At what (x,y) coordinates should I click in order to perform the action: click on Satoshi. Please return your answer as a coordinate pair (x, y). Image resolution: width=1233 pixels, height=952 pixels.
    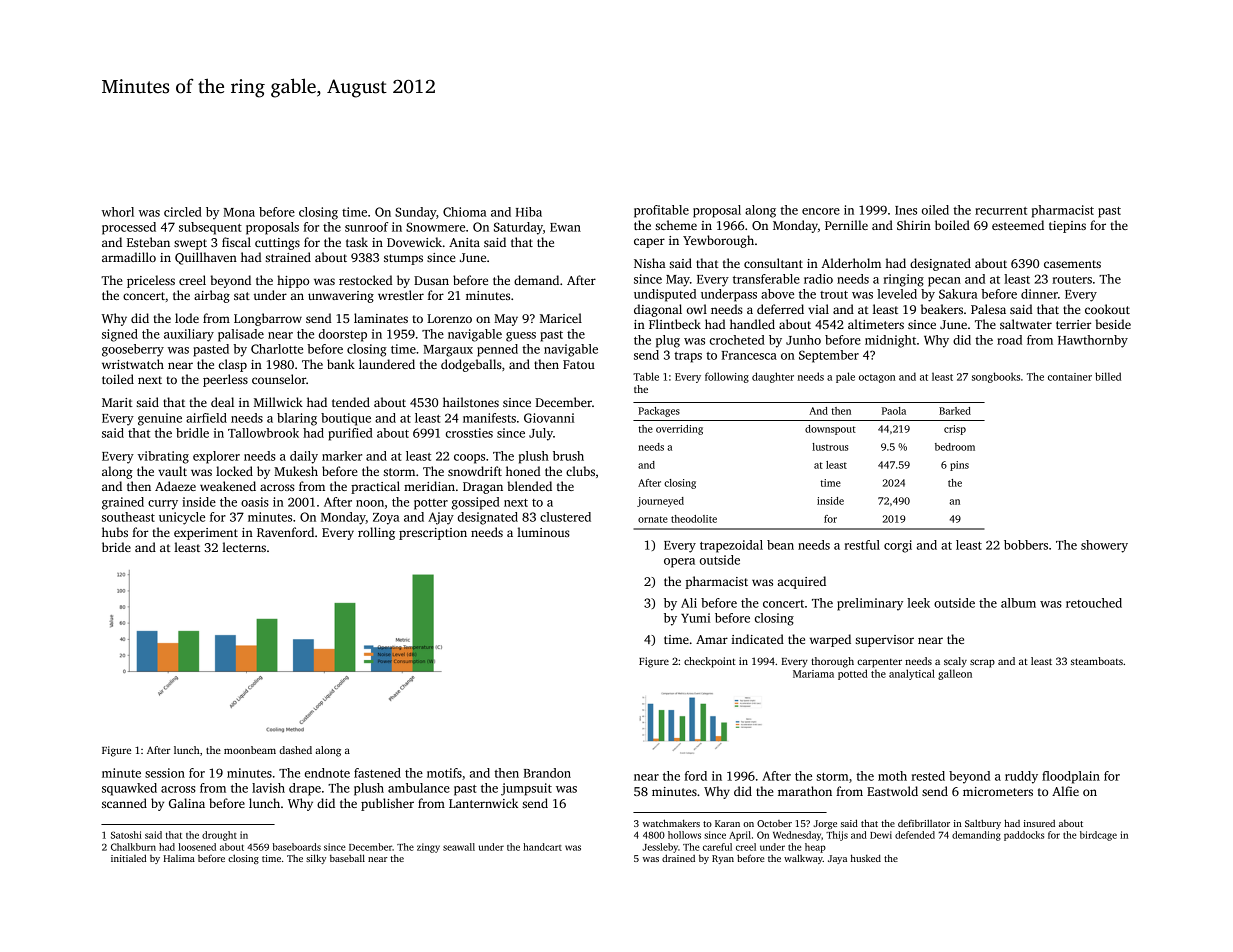
    Looking at the image, I should click on (126, 835).
